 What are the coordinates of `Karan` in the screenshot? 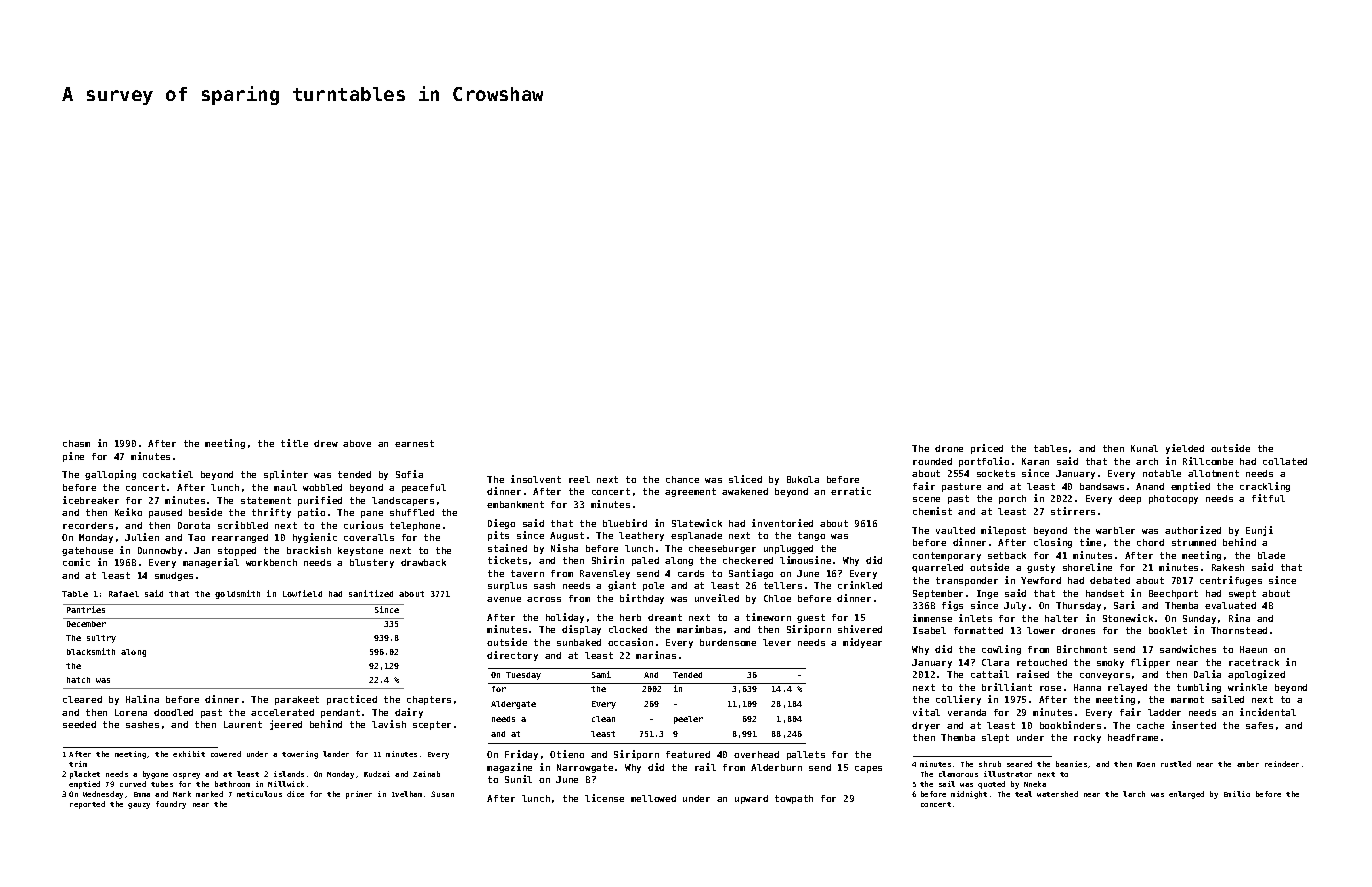 It's located at (1035, 461).
